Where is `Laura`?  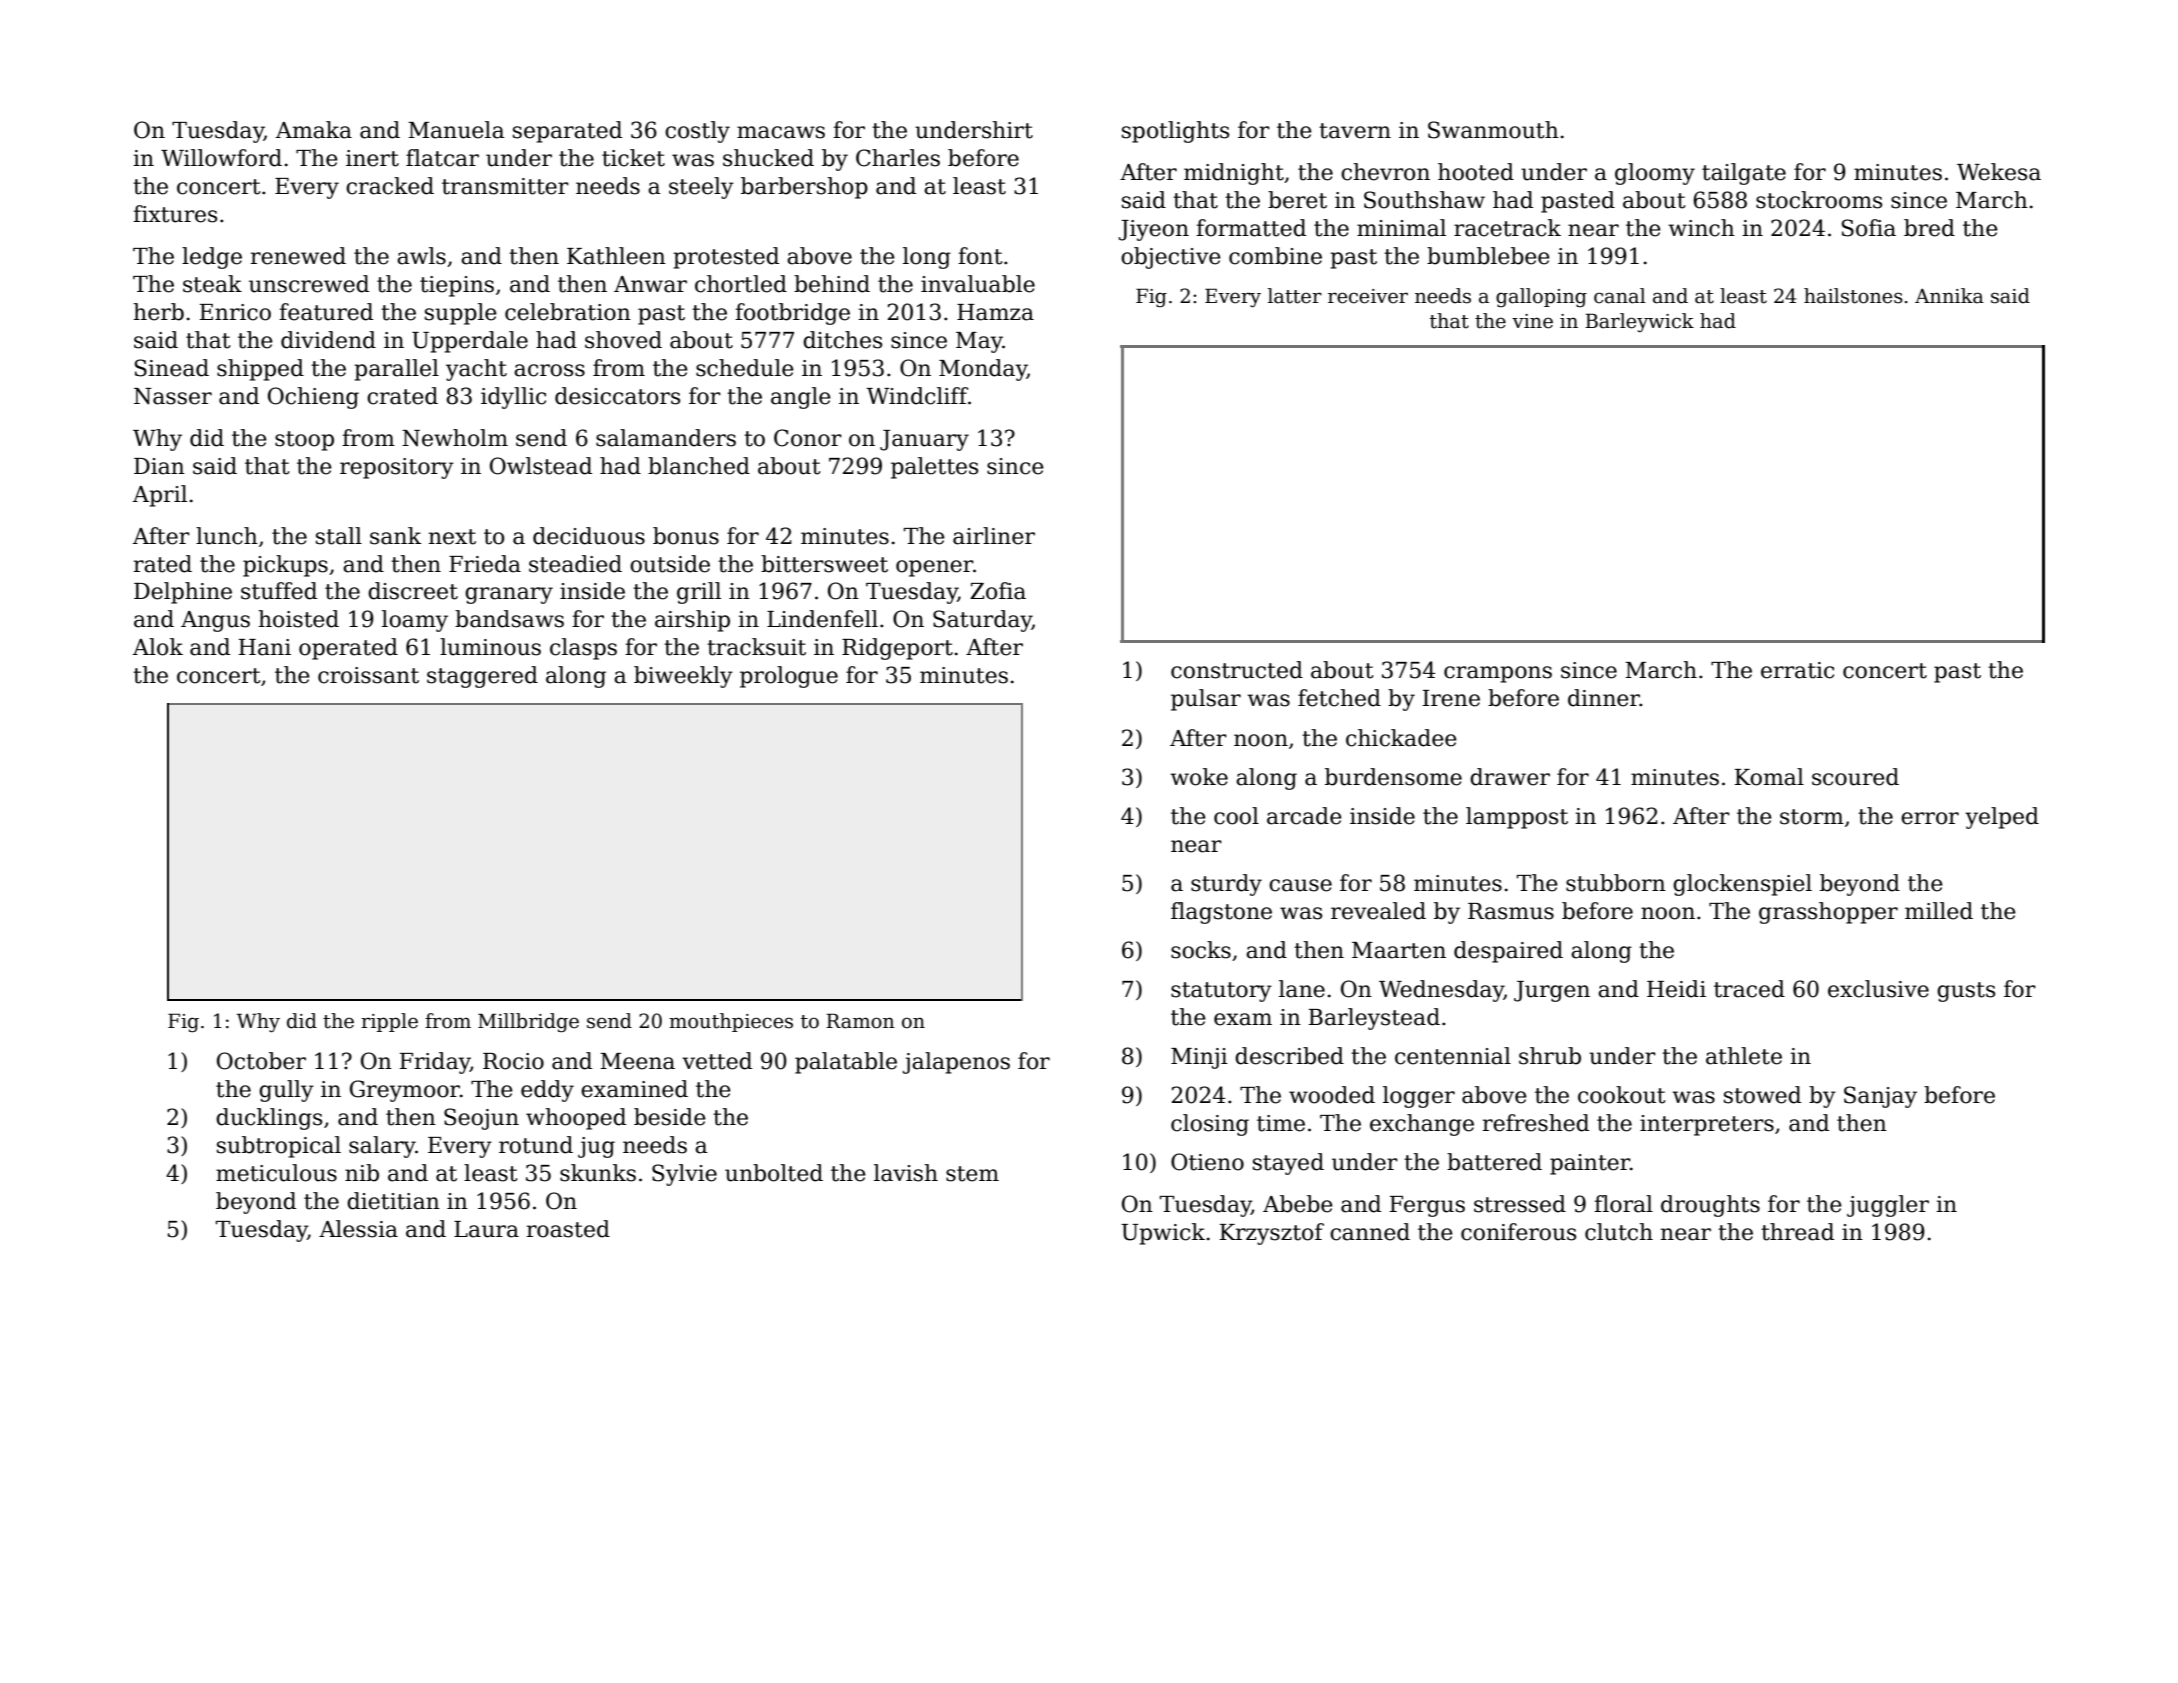
Laura is located at coordinates (486, 1229).
